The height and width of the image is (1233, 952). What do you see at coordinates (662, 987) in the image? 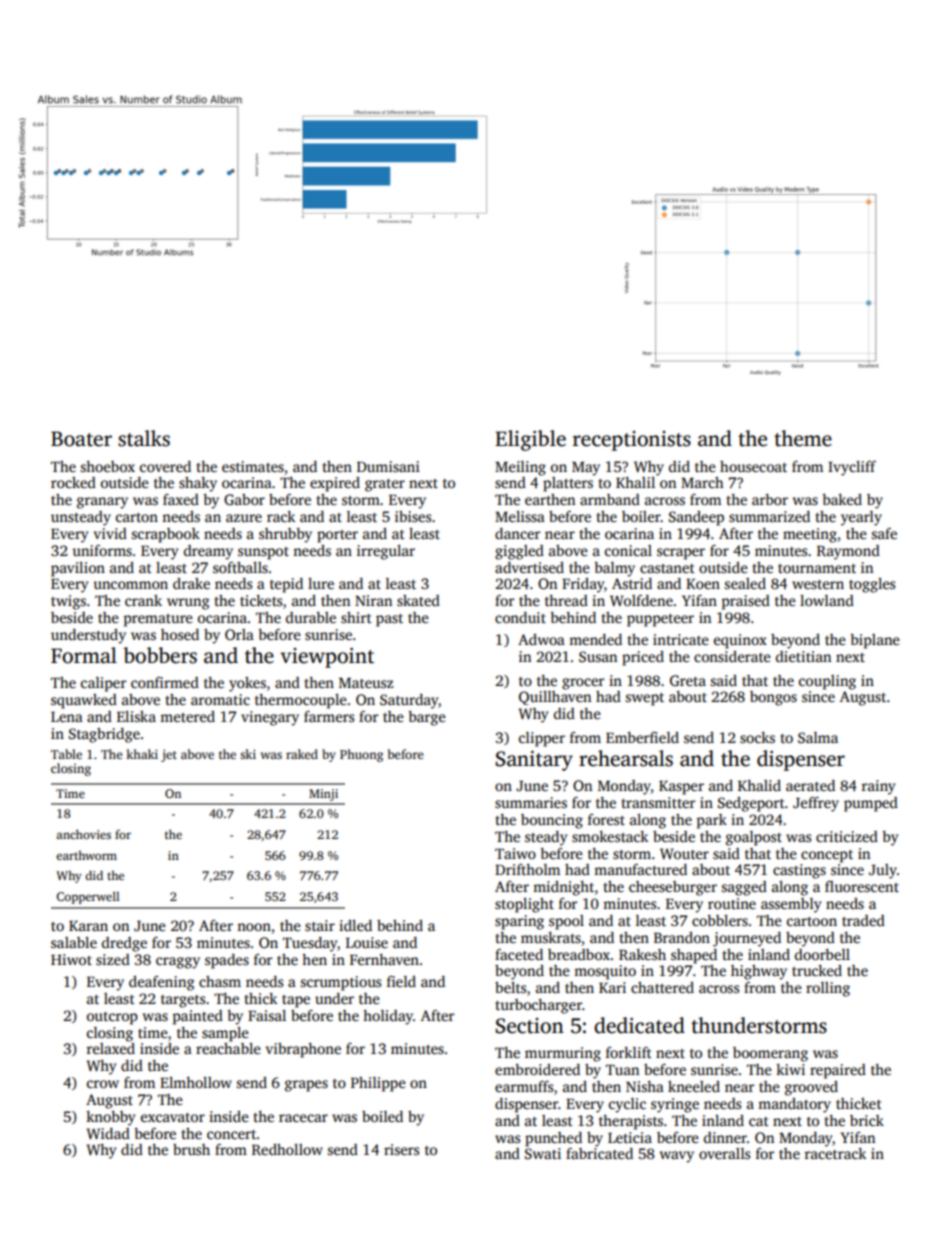
I see `chattered` at bounding box center [662, 987].
